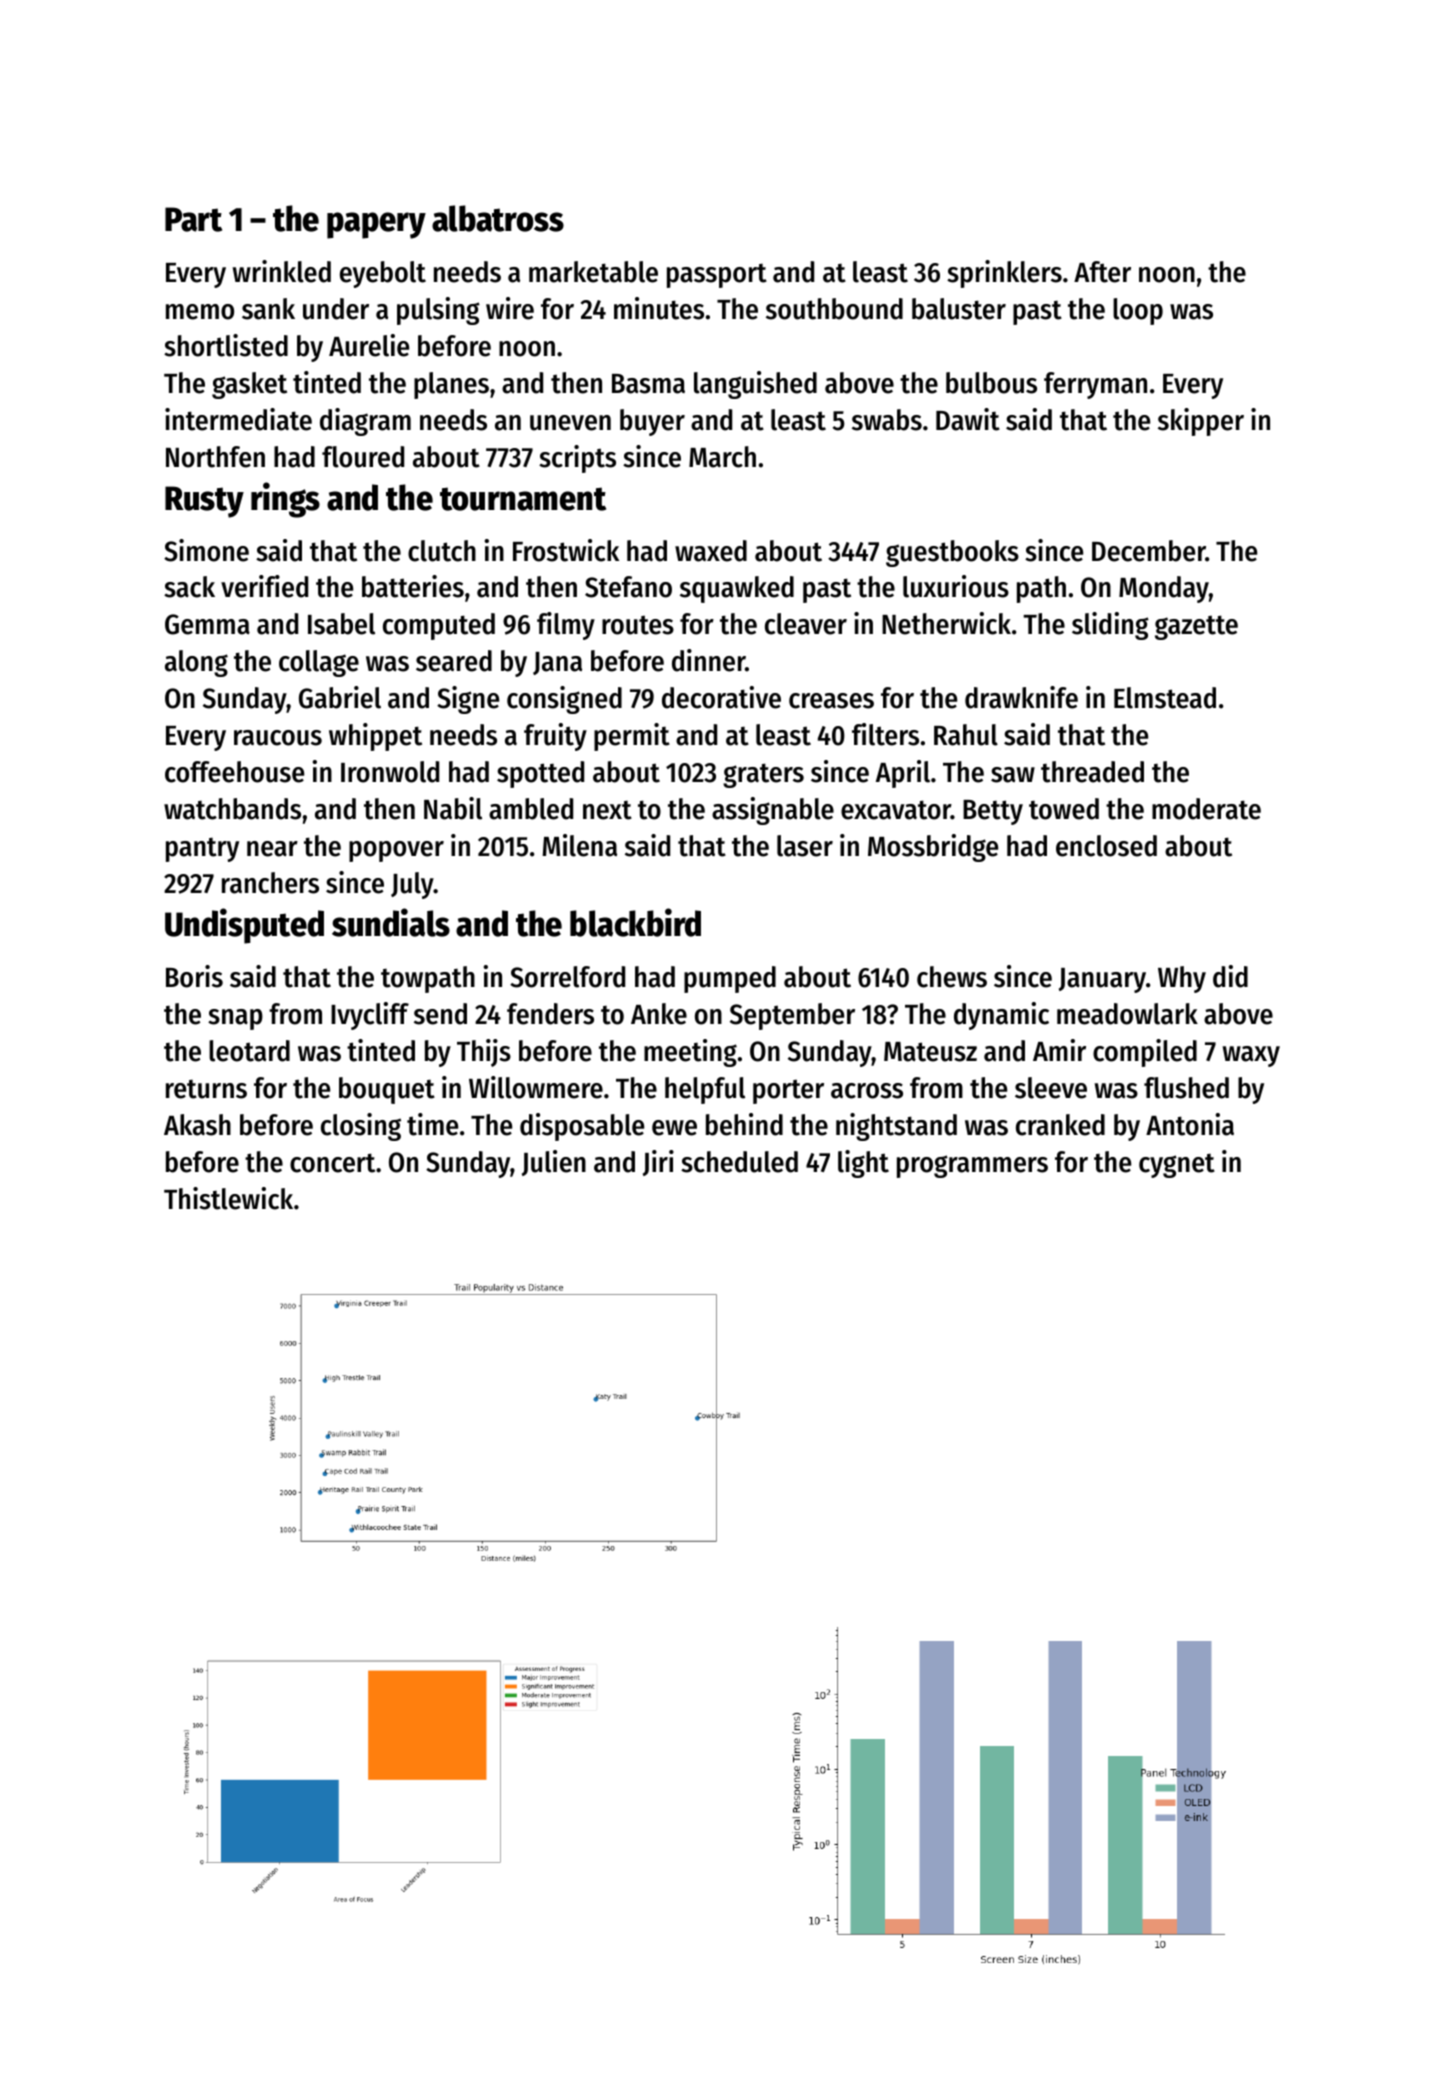 The image size is (1450, 2100). Describe the element at coordinates (717, 276) in the page. I see `passport` at that location.
